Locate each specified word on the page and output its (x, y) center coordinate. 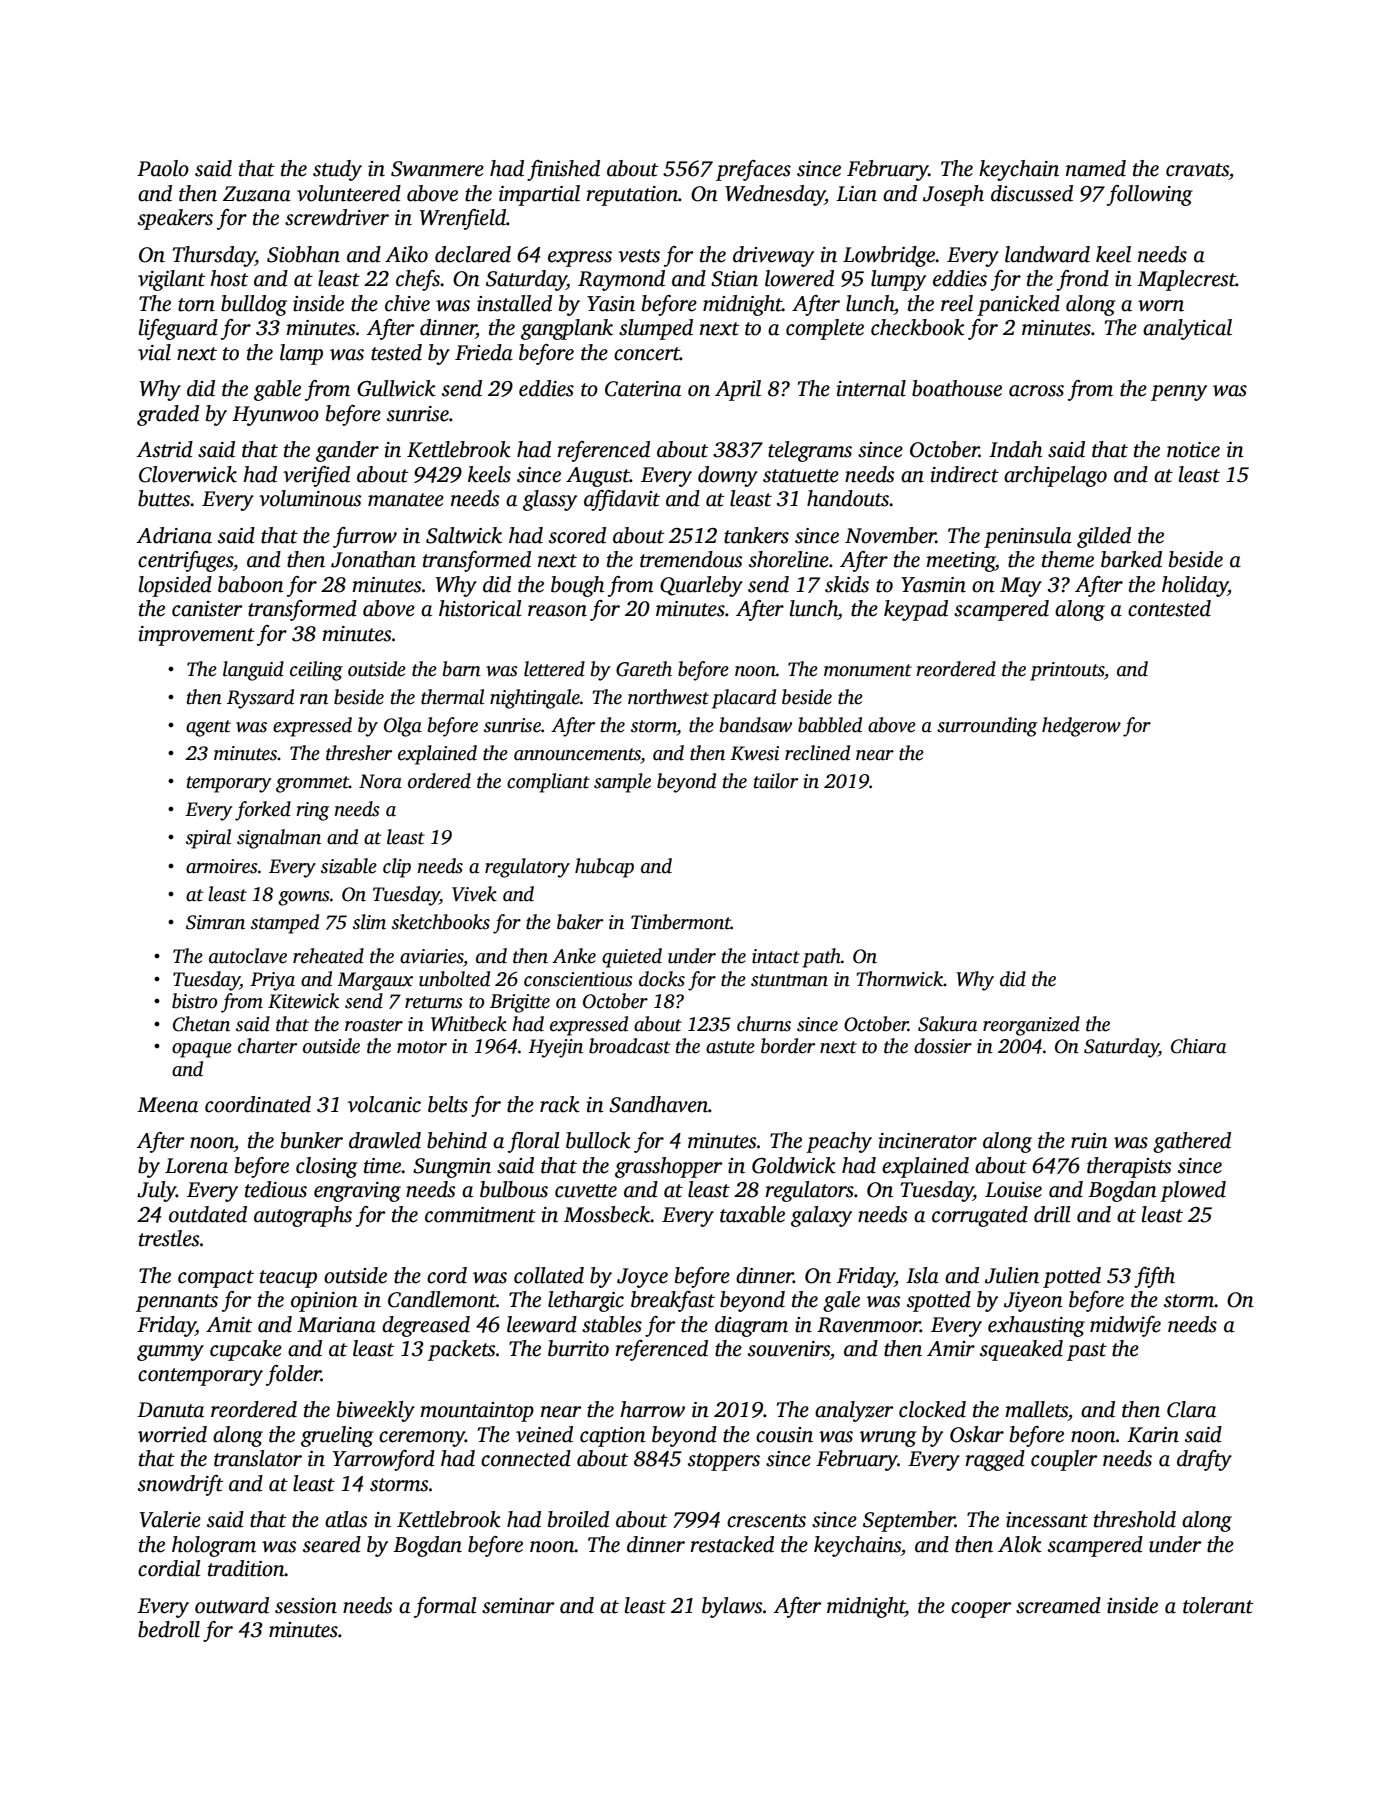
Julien (1012, 1275)
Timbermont (681, 922)
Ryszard (260, 699)
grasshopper (669, 1167)
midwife (1125, 1326)
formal (445, 1607)
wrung (888, 1439)
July (156, 1191)
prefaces (753, 170)
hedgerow (1081, 727)
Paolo (163, 168)
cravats (1197, 170)
